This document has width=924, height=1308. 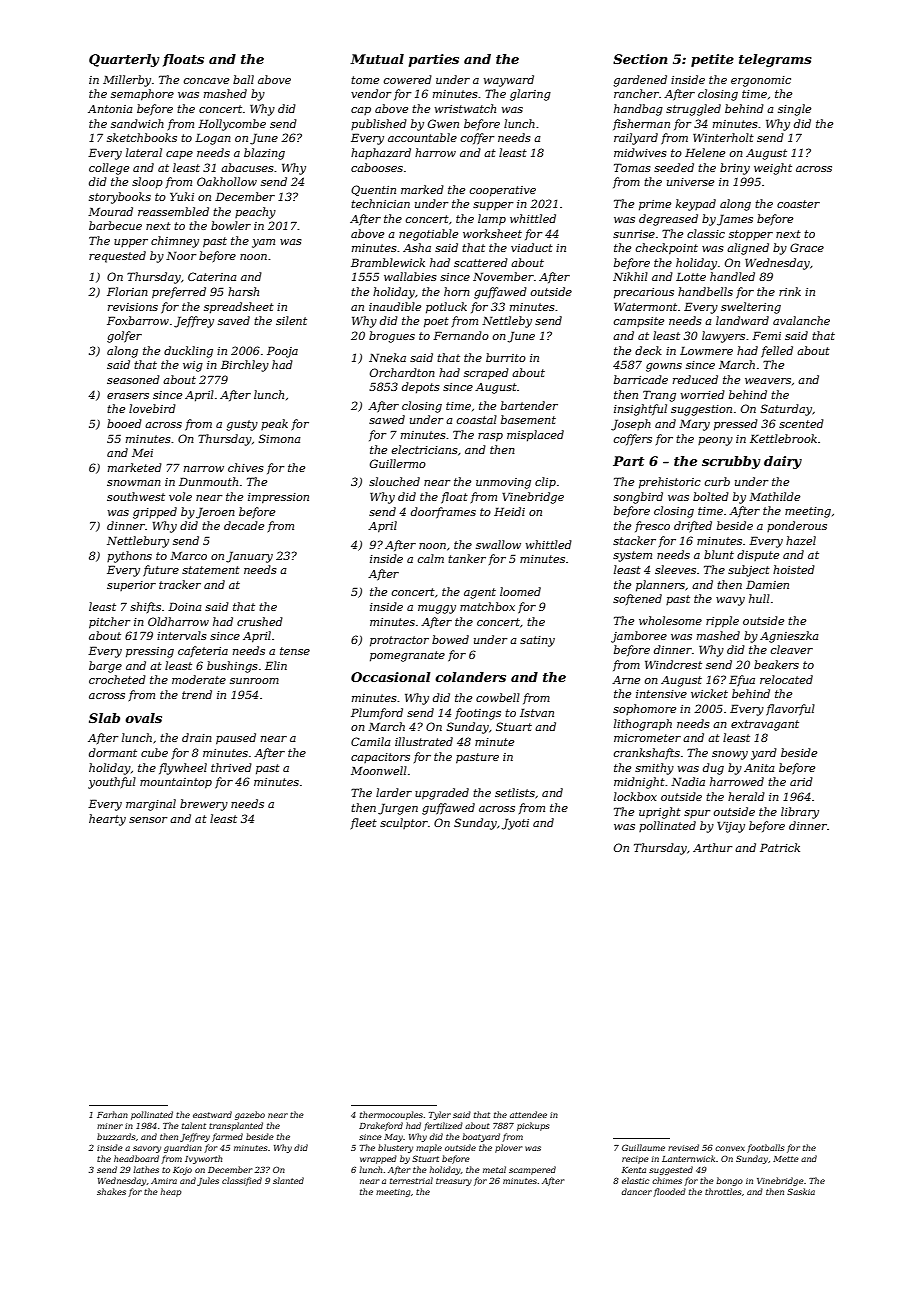 I want to click on youthful, so click(x=112, y=783).
